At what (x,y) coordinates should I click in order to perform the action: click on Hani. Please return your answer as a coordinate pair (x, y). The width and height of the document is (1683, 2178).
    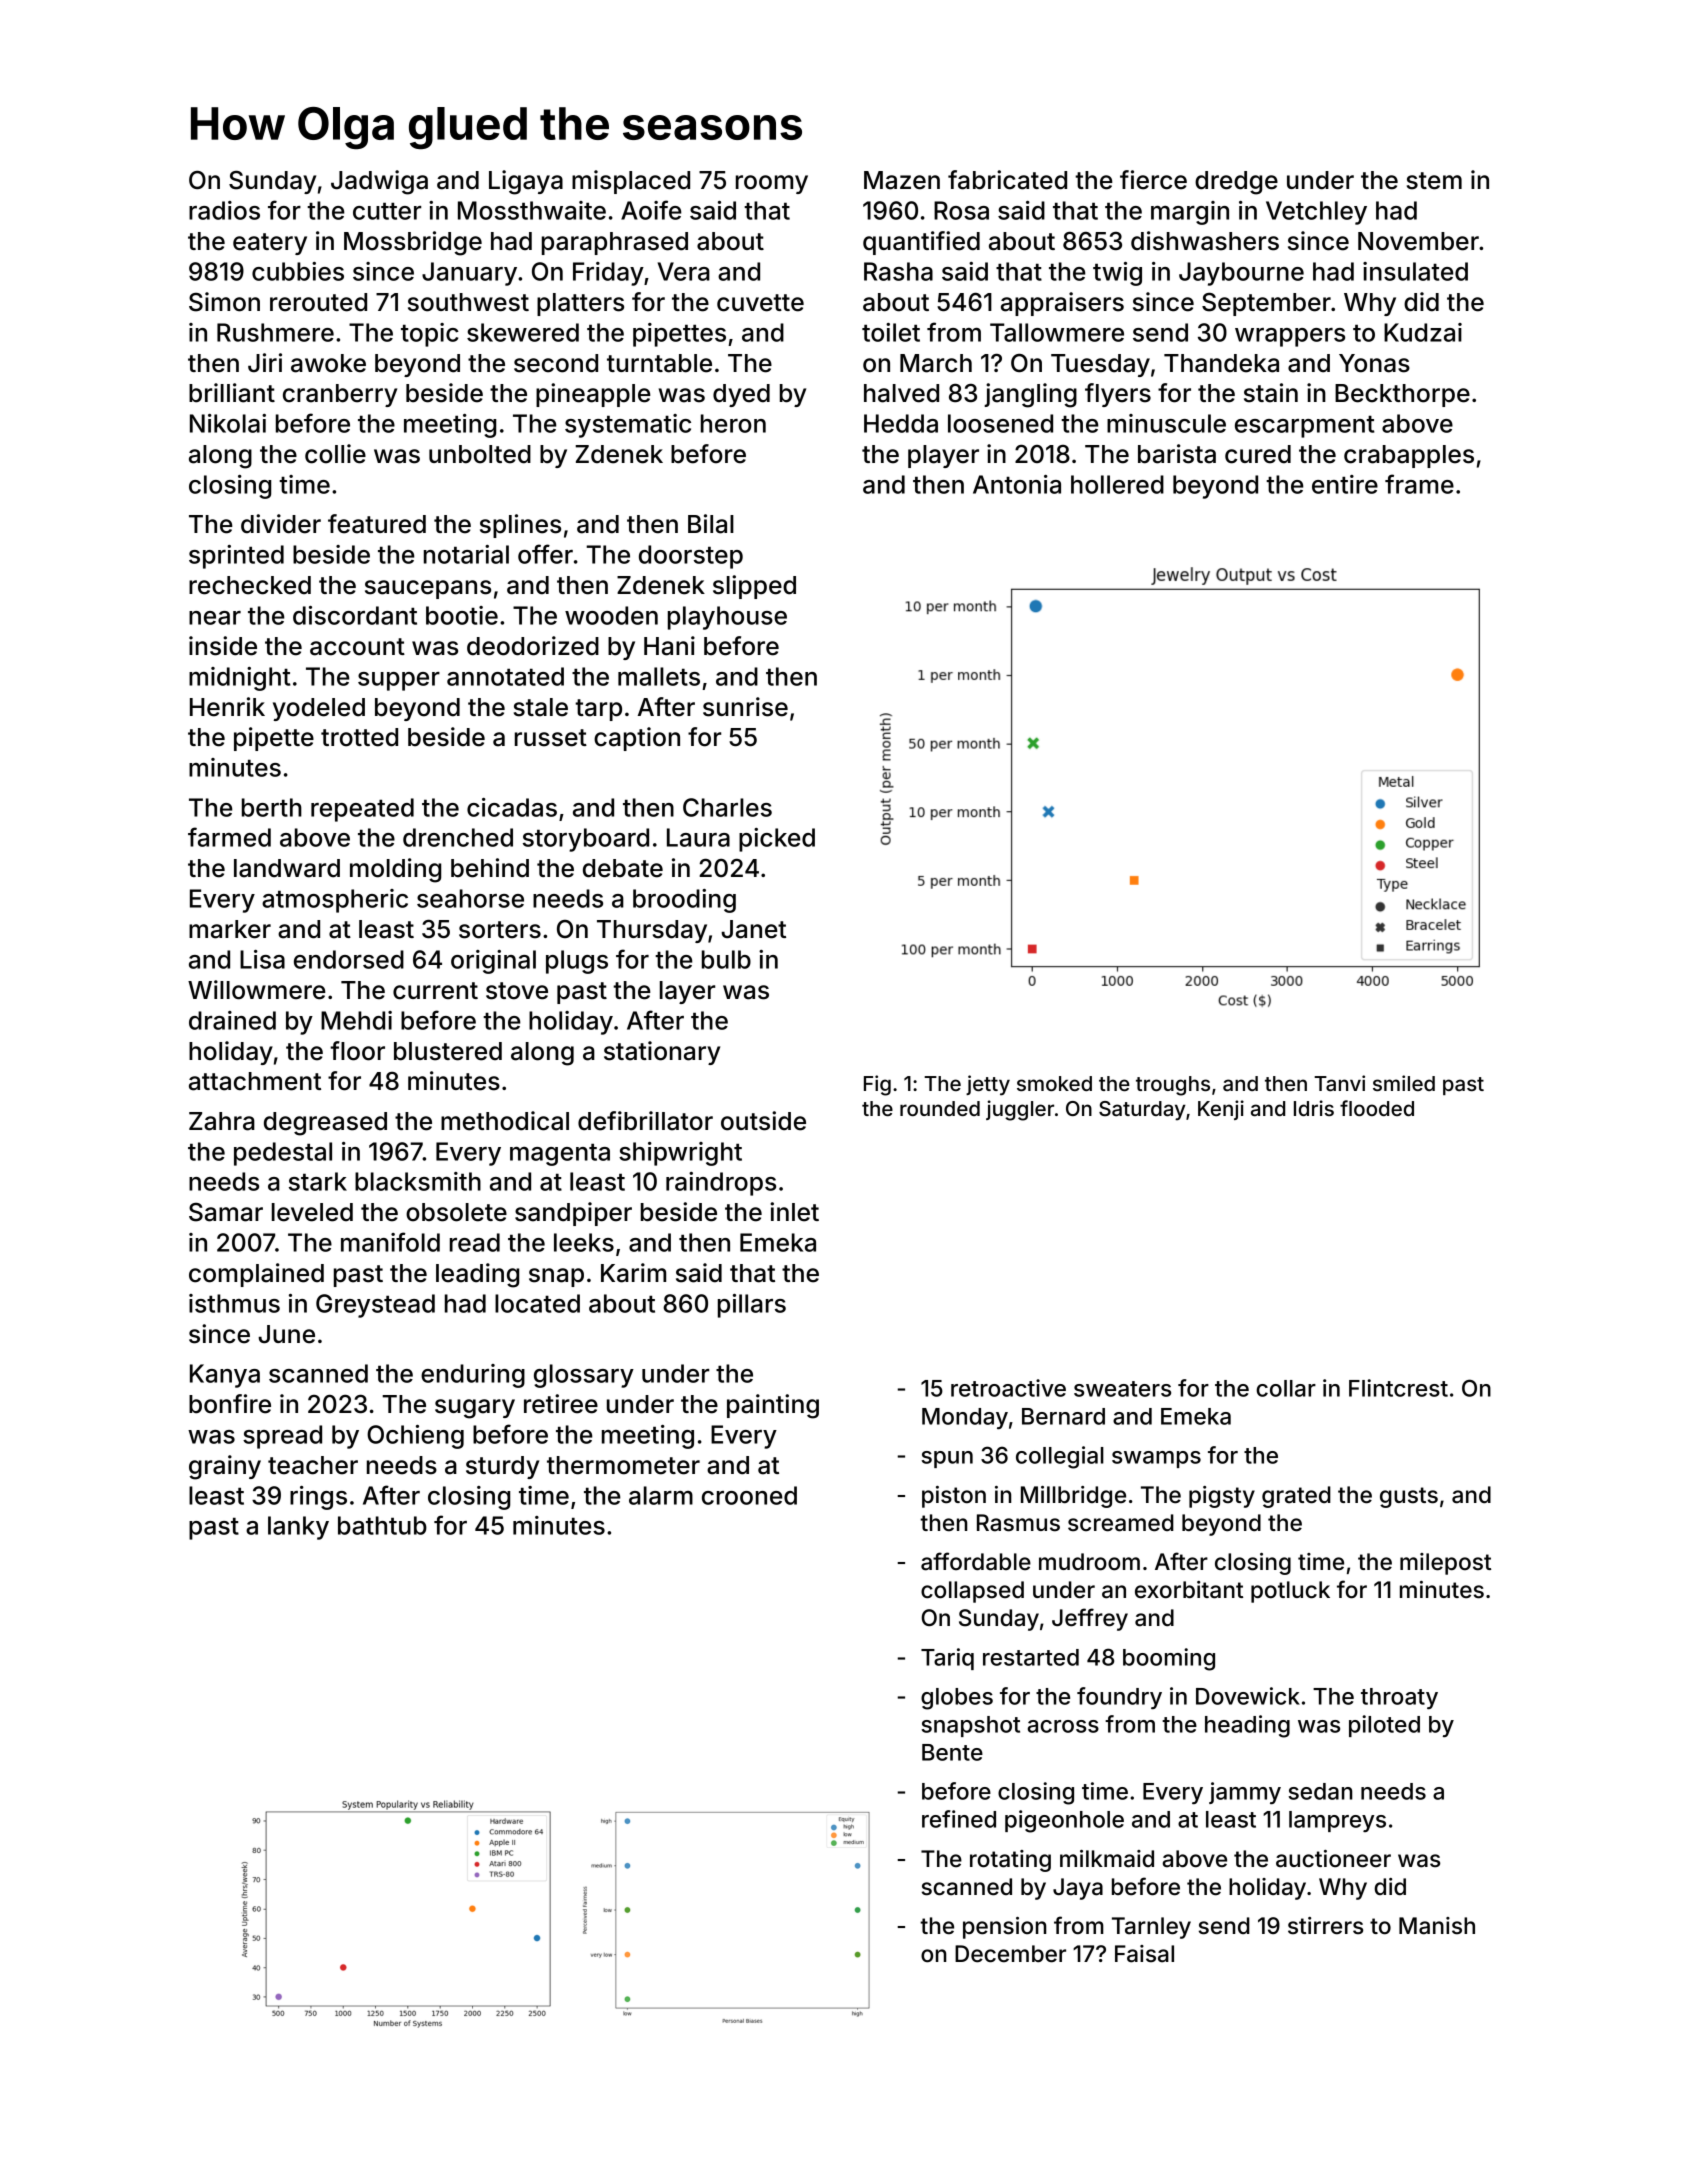
    Looking at the image, I should click on (669, 646).
